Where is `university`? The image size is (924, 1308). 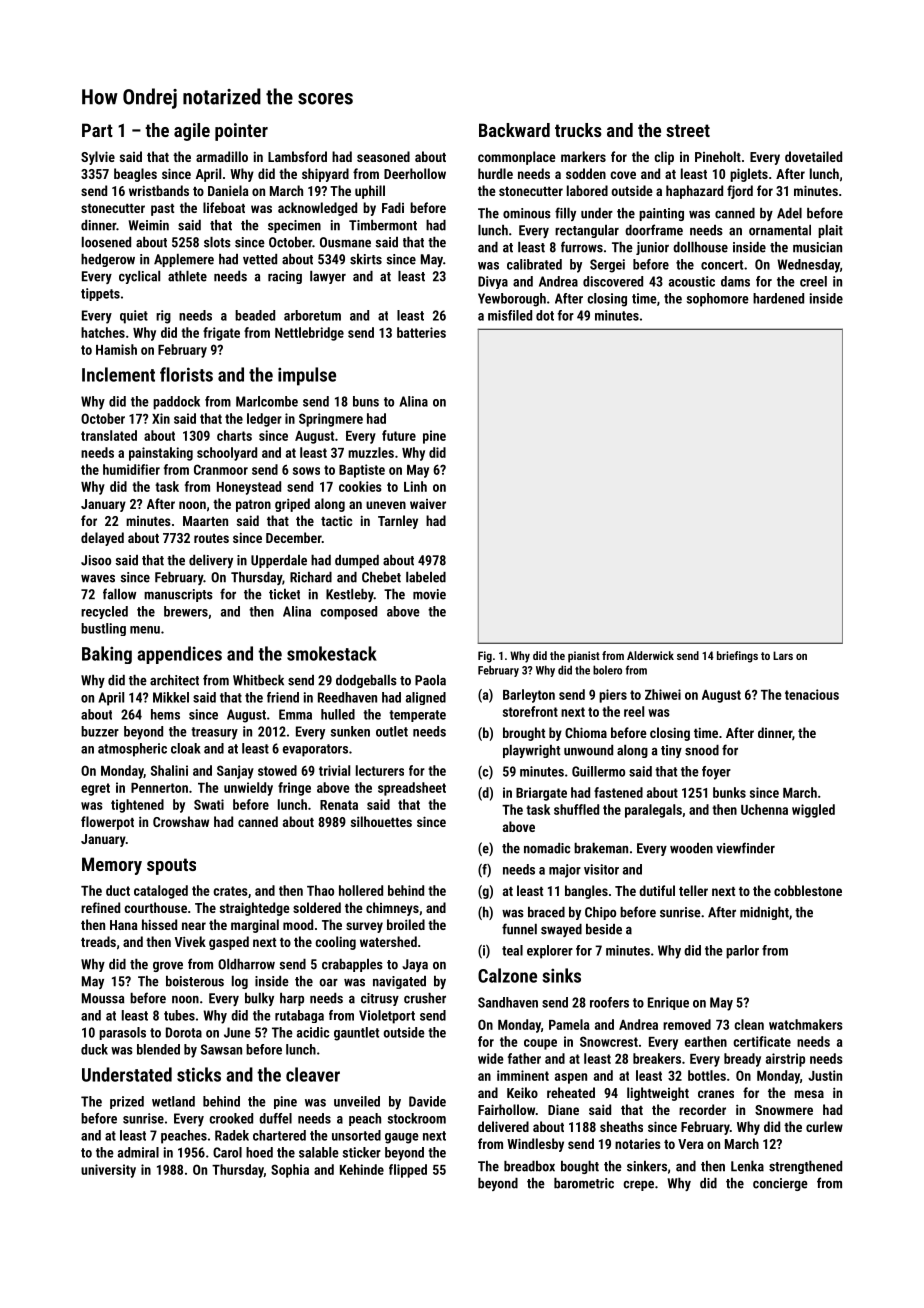
university is located at coordinates (108, 1171).
